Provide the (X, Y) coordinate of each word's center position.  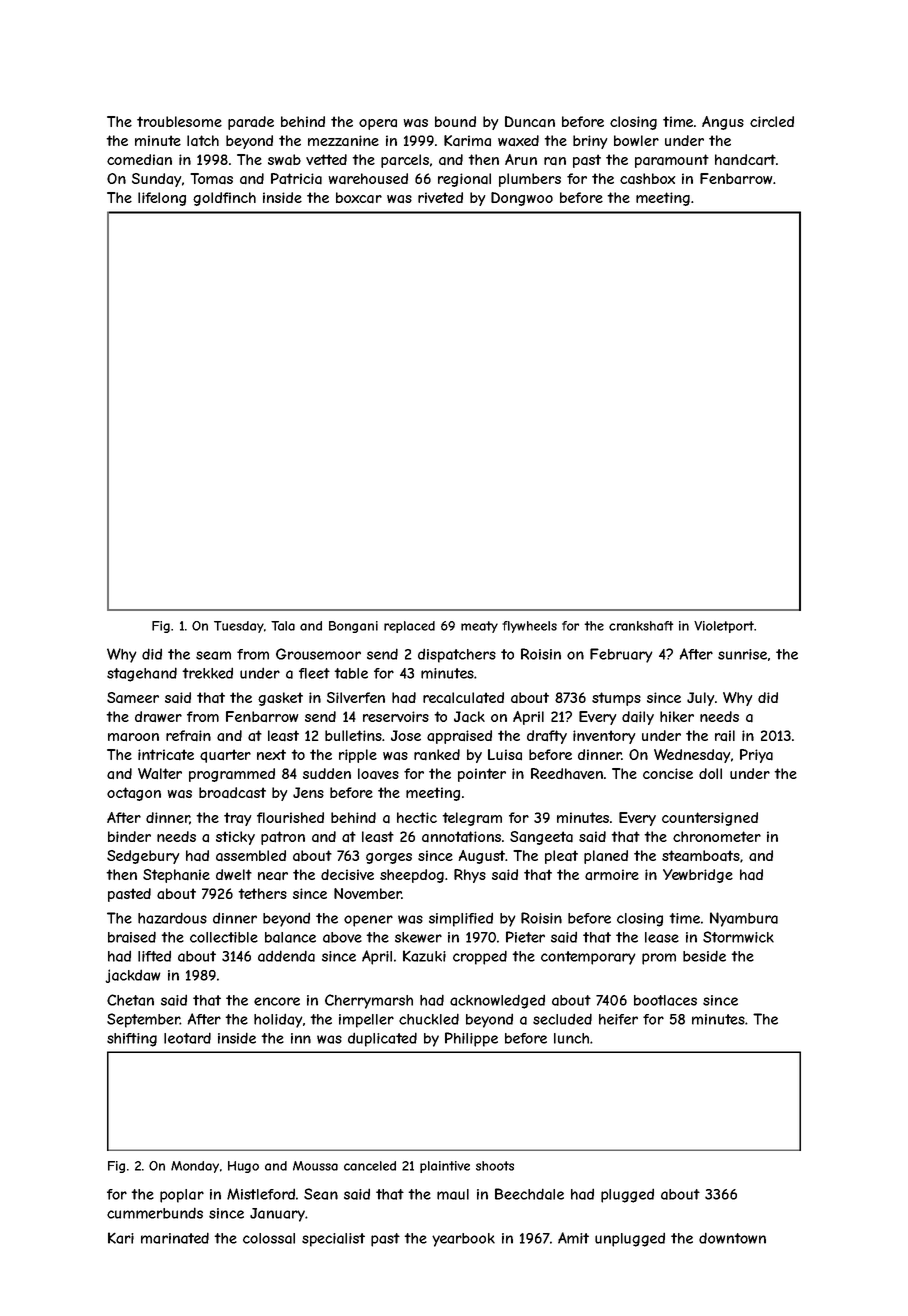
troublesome (179, 121)
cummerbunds (155, 1213)
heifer (618, 1019)
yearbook (463, 1240)
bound (455, 121)
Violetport (724, 627)
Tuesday (239, 627)
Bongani (353, 627)
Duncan (530, 121)
